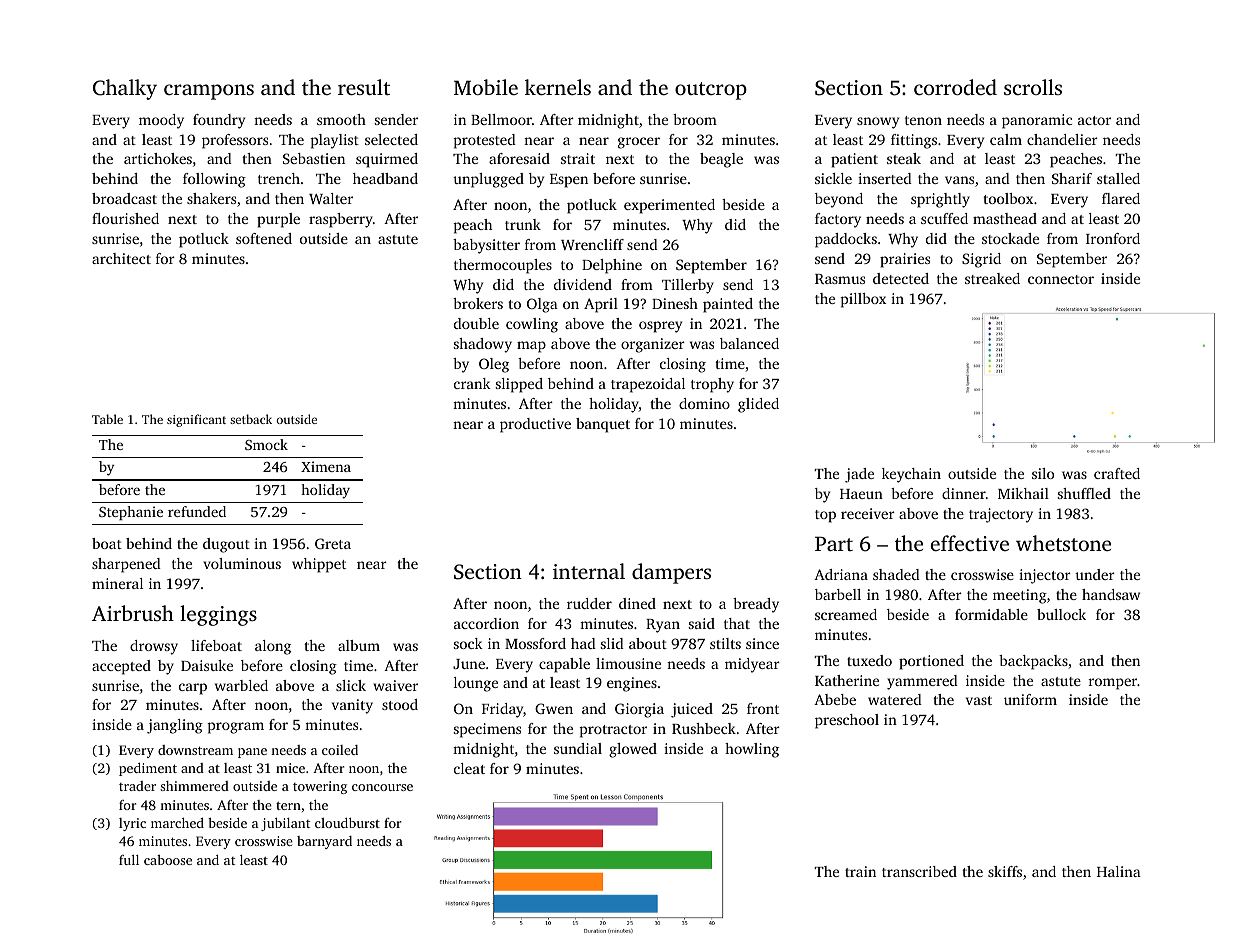  I want to click on shuffled, so click(1084, 493).
